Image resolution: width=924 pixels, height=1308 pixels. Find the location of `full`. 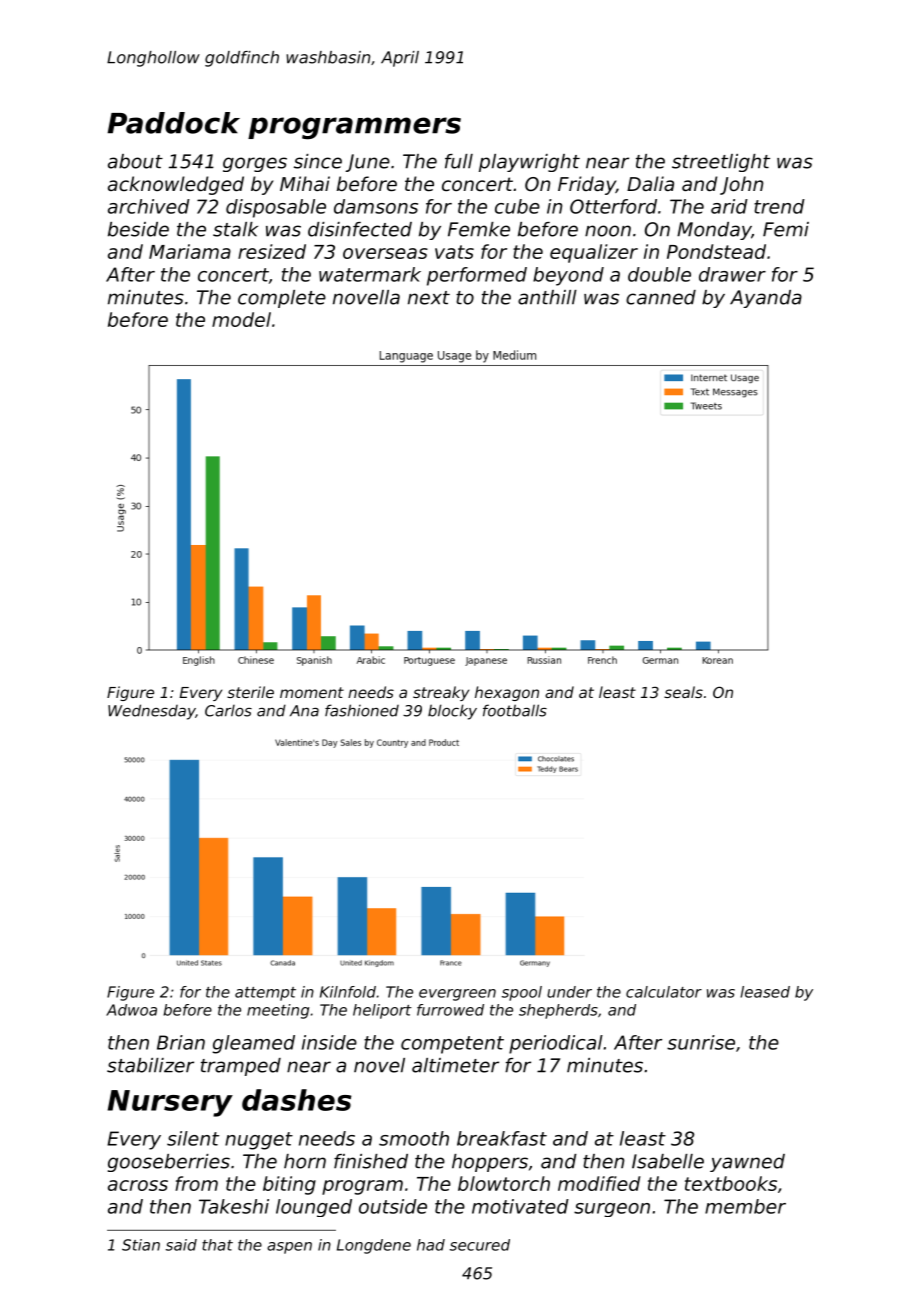

full is located at coordinates (459, 161).
